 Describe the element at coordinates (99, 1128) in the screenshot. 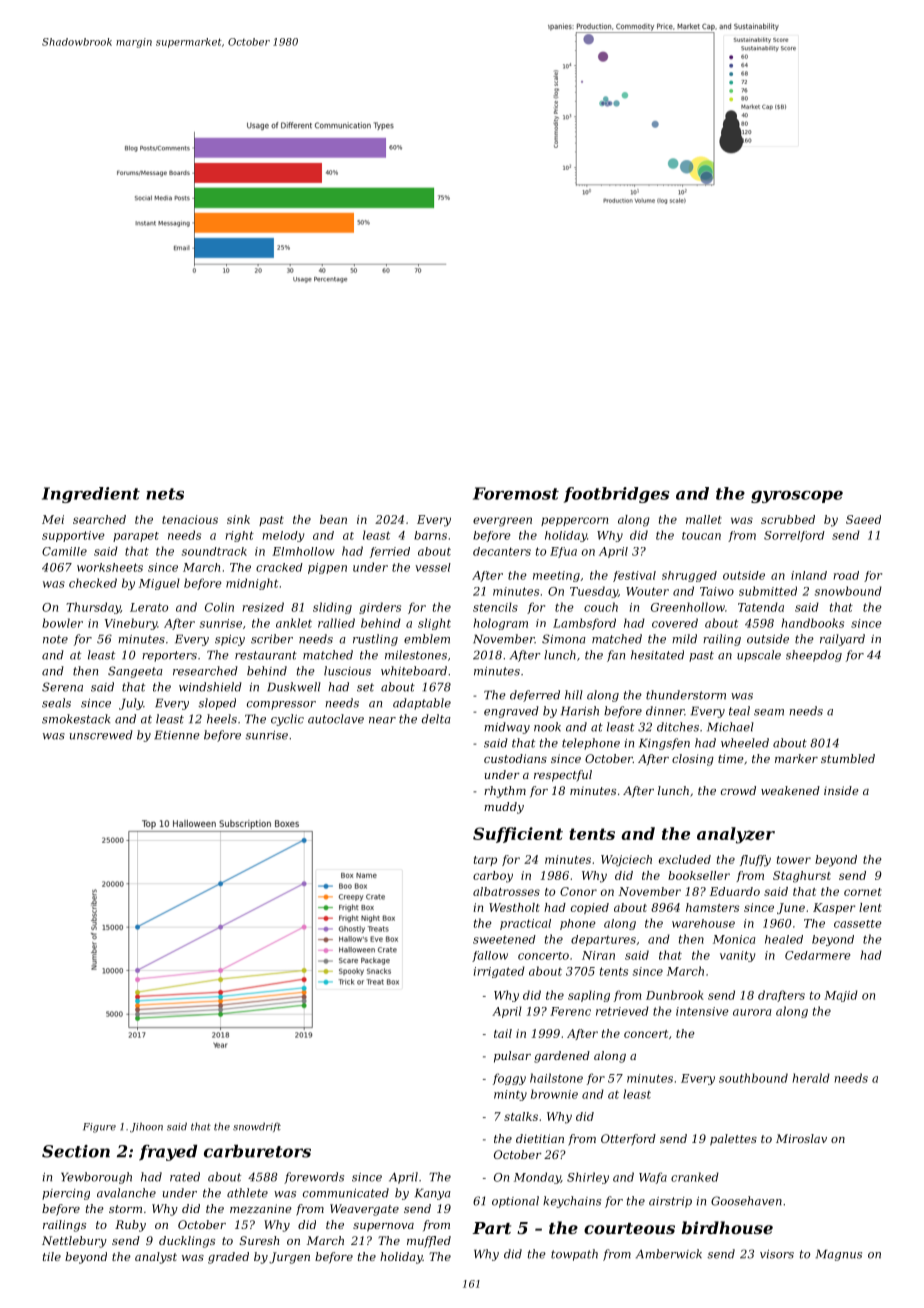

I see `Figure` at that location.
